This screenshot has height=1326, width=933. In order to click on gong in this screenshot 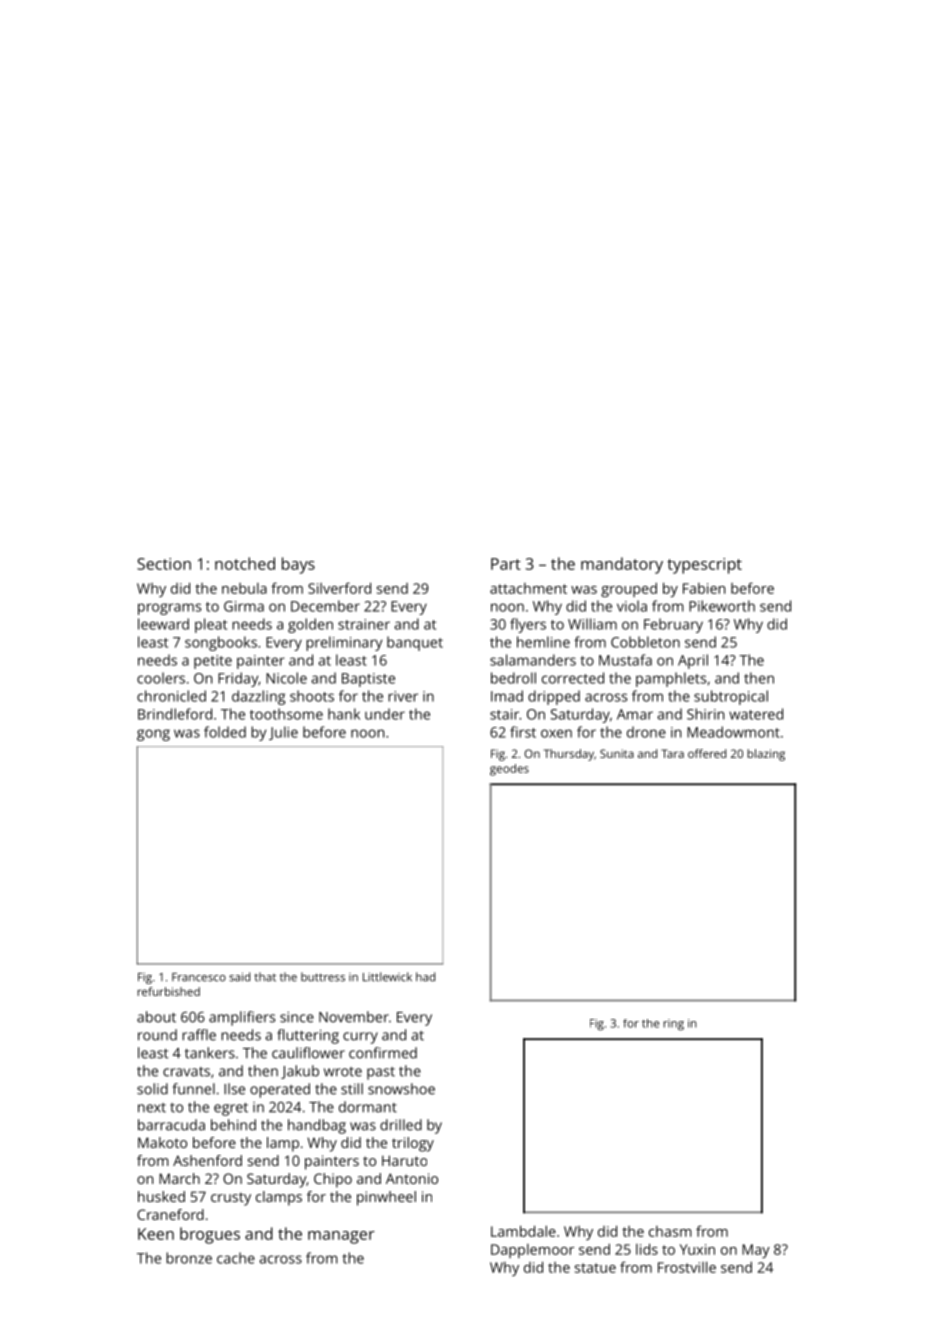, I will do `click(153, 735)`.
